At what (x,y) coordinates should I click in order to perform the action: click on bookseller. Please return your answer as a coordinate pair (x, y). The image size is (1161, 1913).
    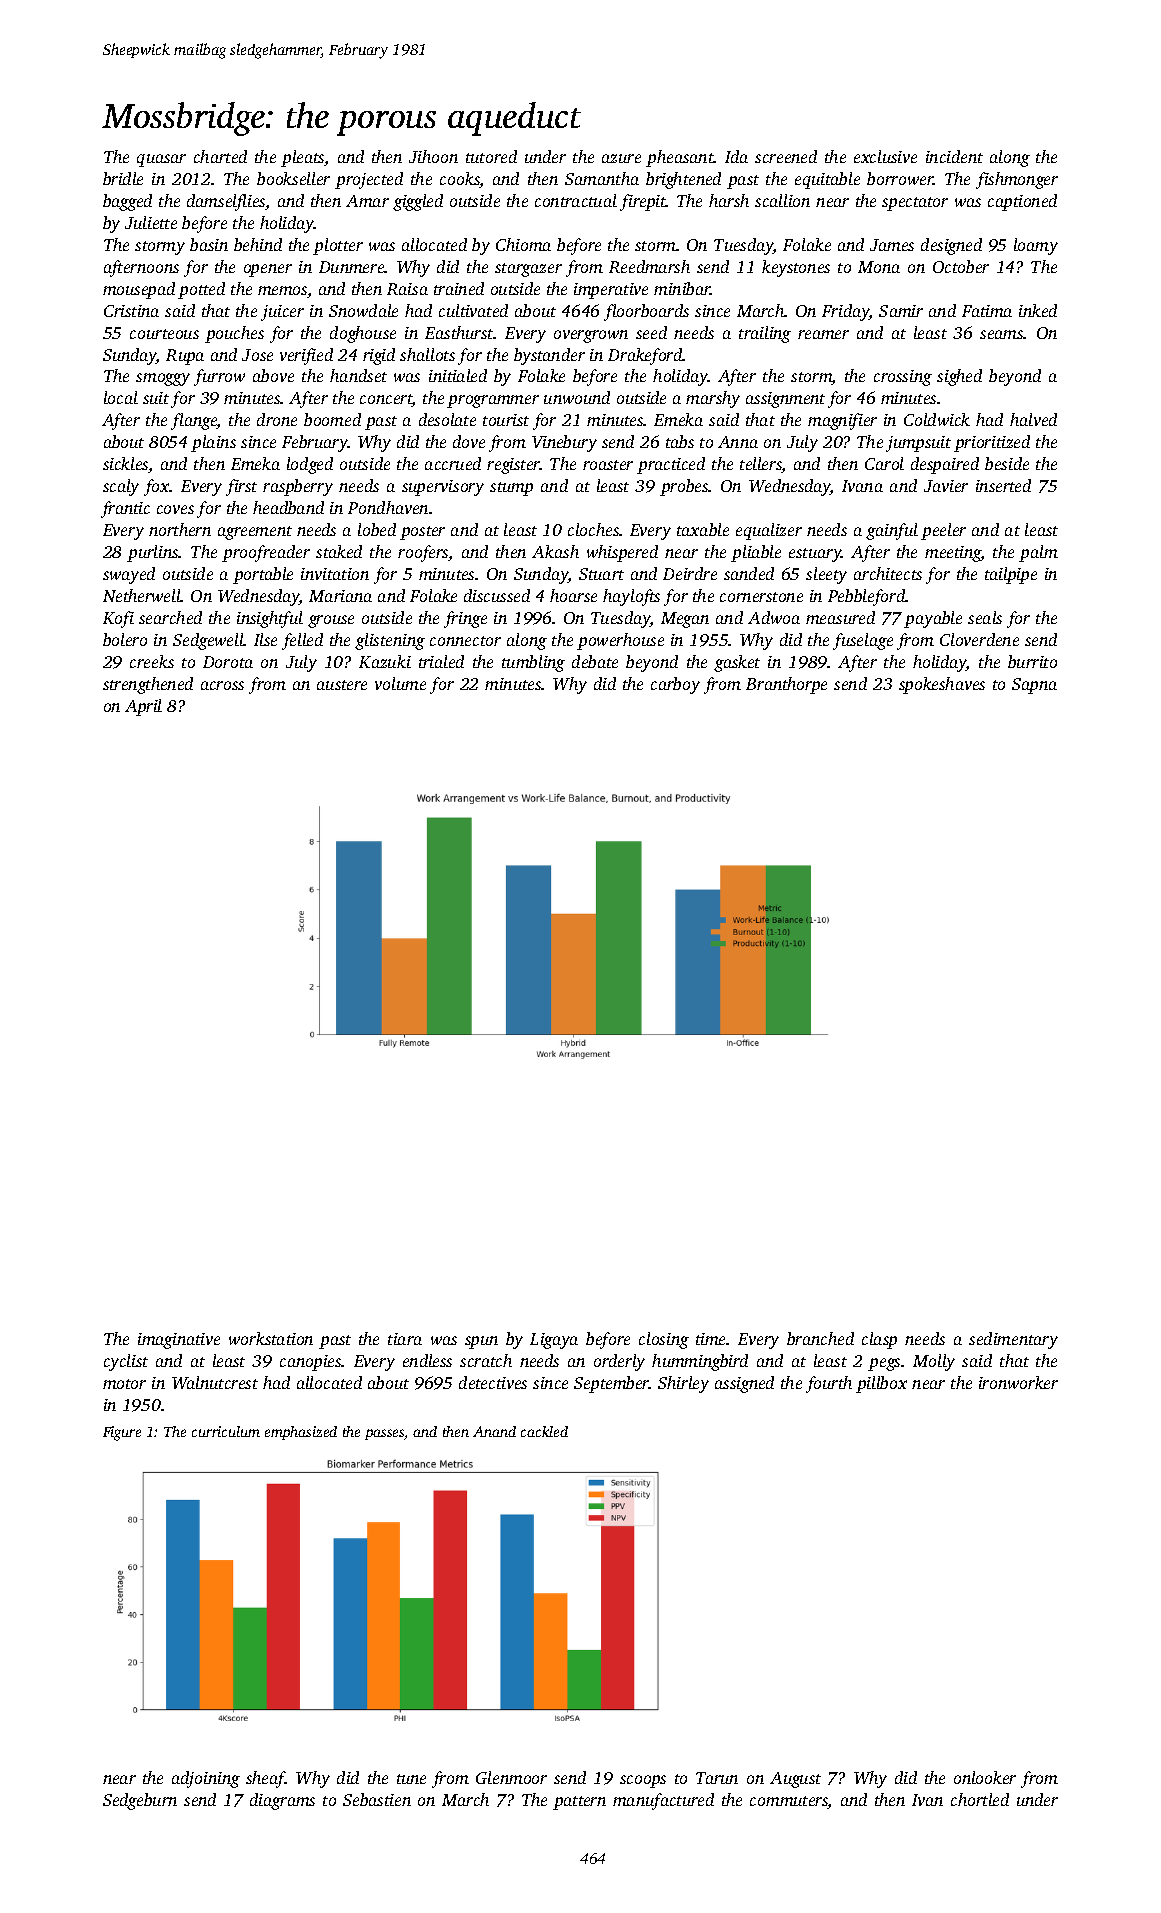
    Looking at the image, I should click on (293, 178).
